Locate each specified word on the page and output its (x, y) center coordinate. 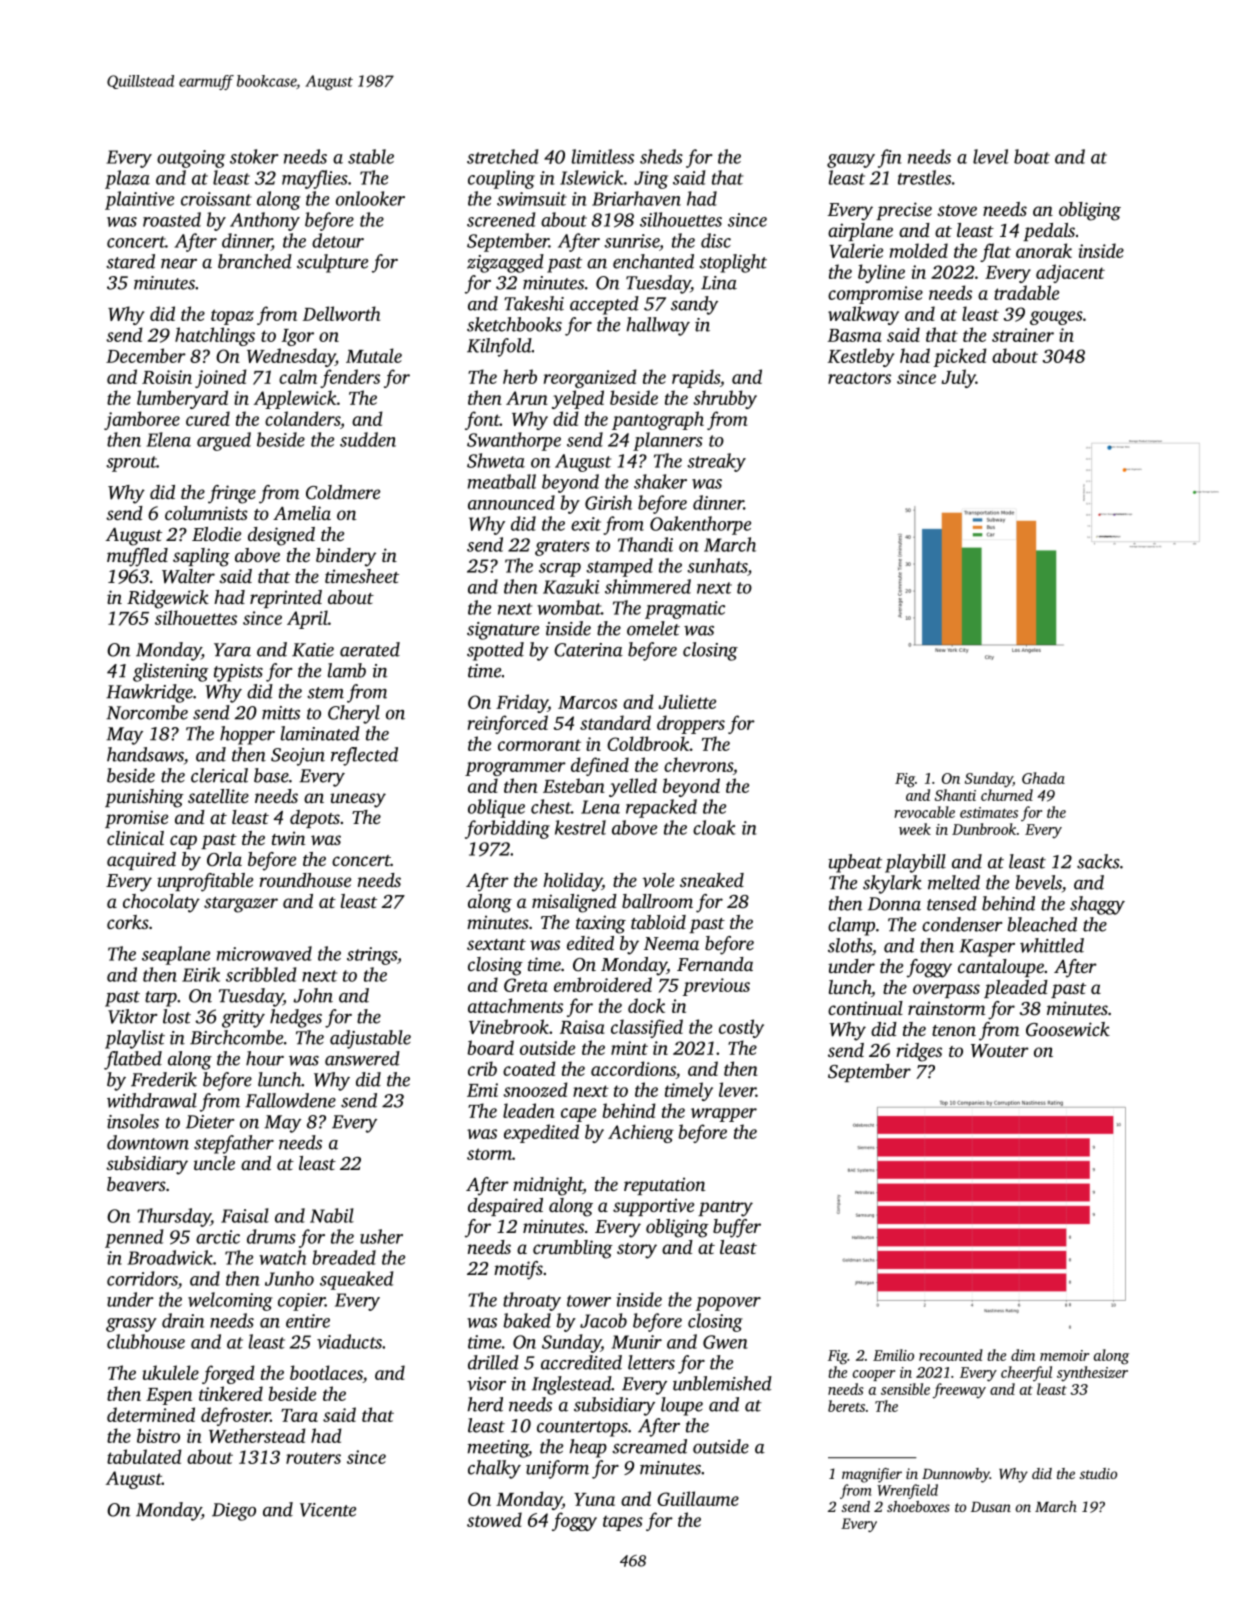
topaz (232, 317)
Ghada (1043, 778)
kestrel (580, 827)
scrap (560, 570)
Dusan (991, 1507)
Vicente (328, 1510)
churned (1007, 795)
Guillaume (698, 1498)
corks (128, 922)
